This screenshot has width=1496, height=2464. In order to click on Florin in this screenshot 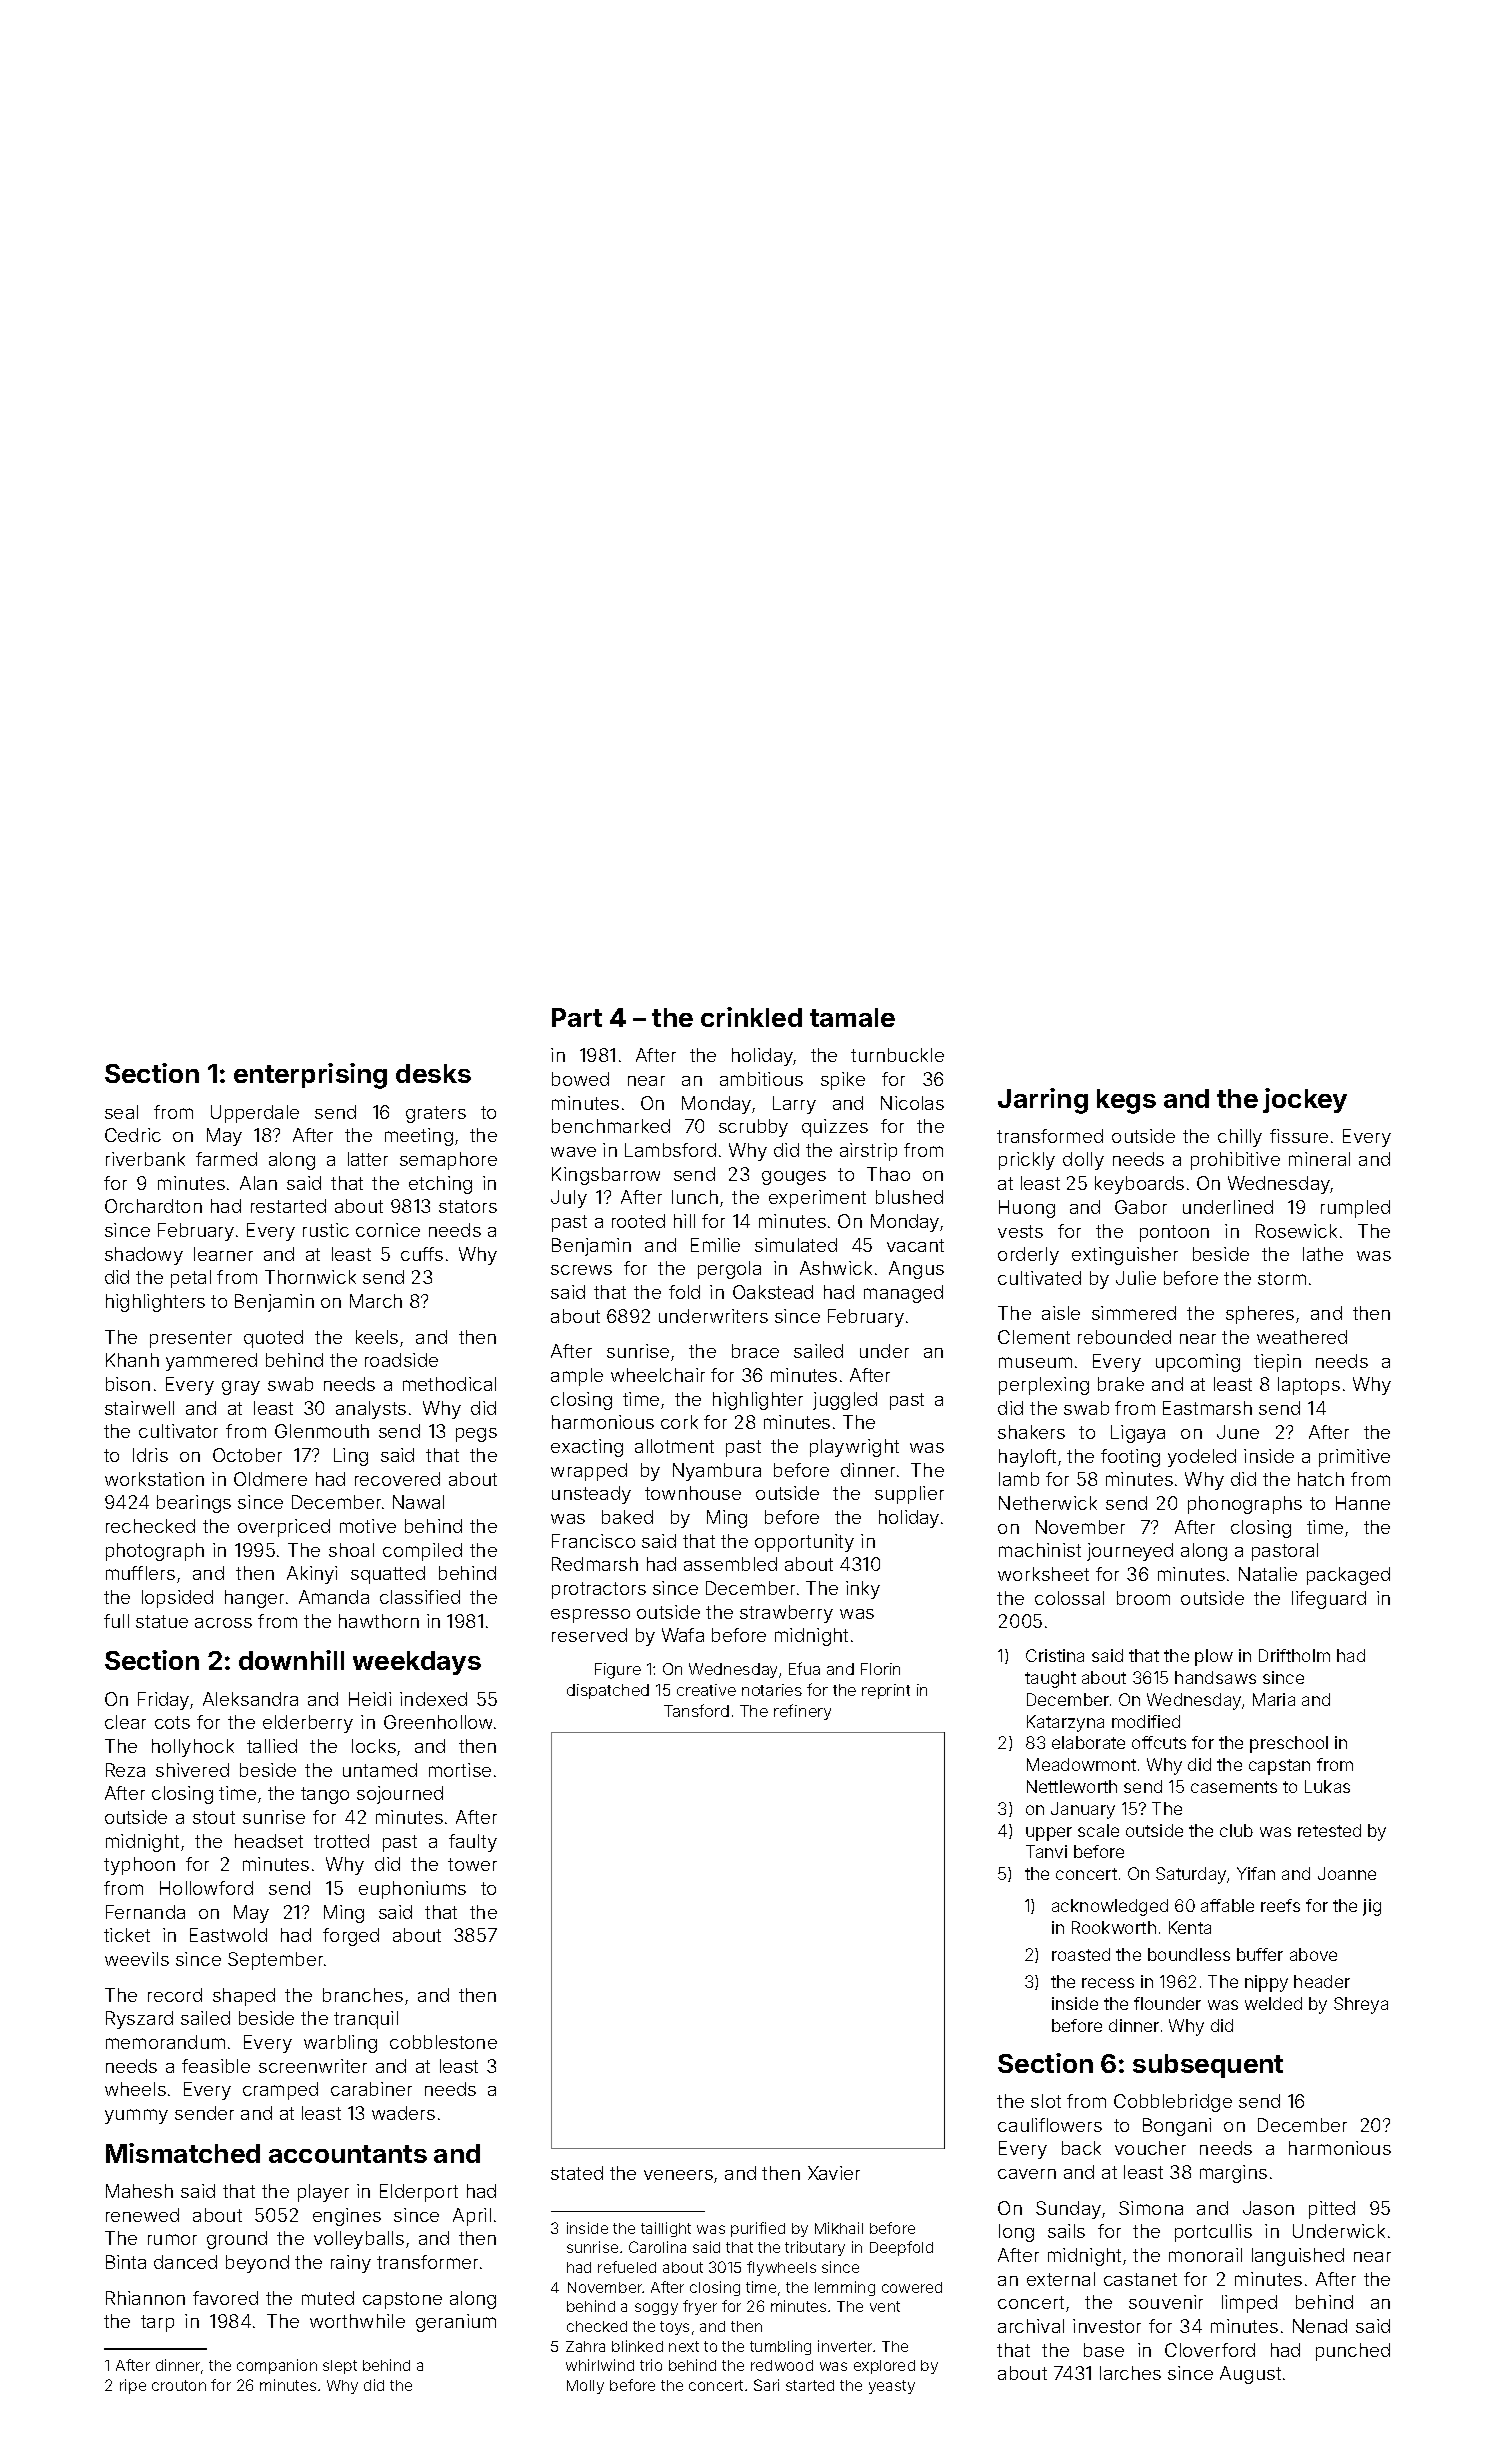, I will do `click(880, 1669)`.
